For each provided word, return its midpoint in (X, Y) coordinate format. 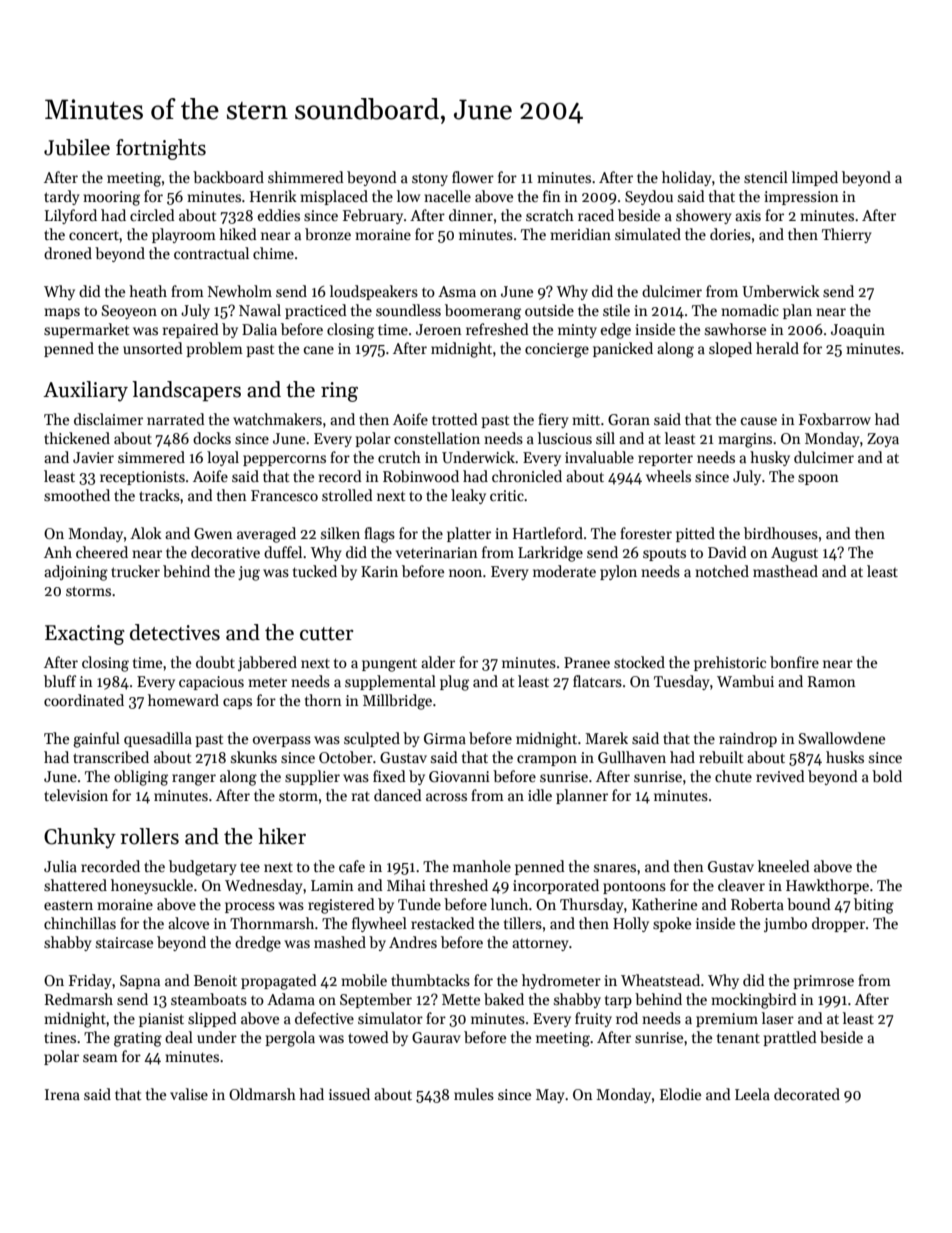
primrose (823, 982)
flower (473, 177)
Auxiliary (85, 391)
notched (722, 571)
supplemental (390, 682)
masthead (785, 571)
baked (504, 999)
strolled (347, 495)
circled (152, 215)
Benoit (215, 980)
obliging (141, 778)
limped (815, 178)
